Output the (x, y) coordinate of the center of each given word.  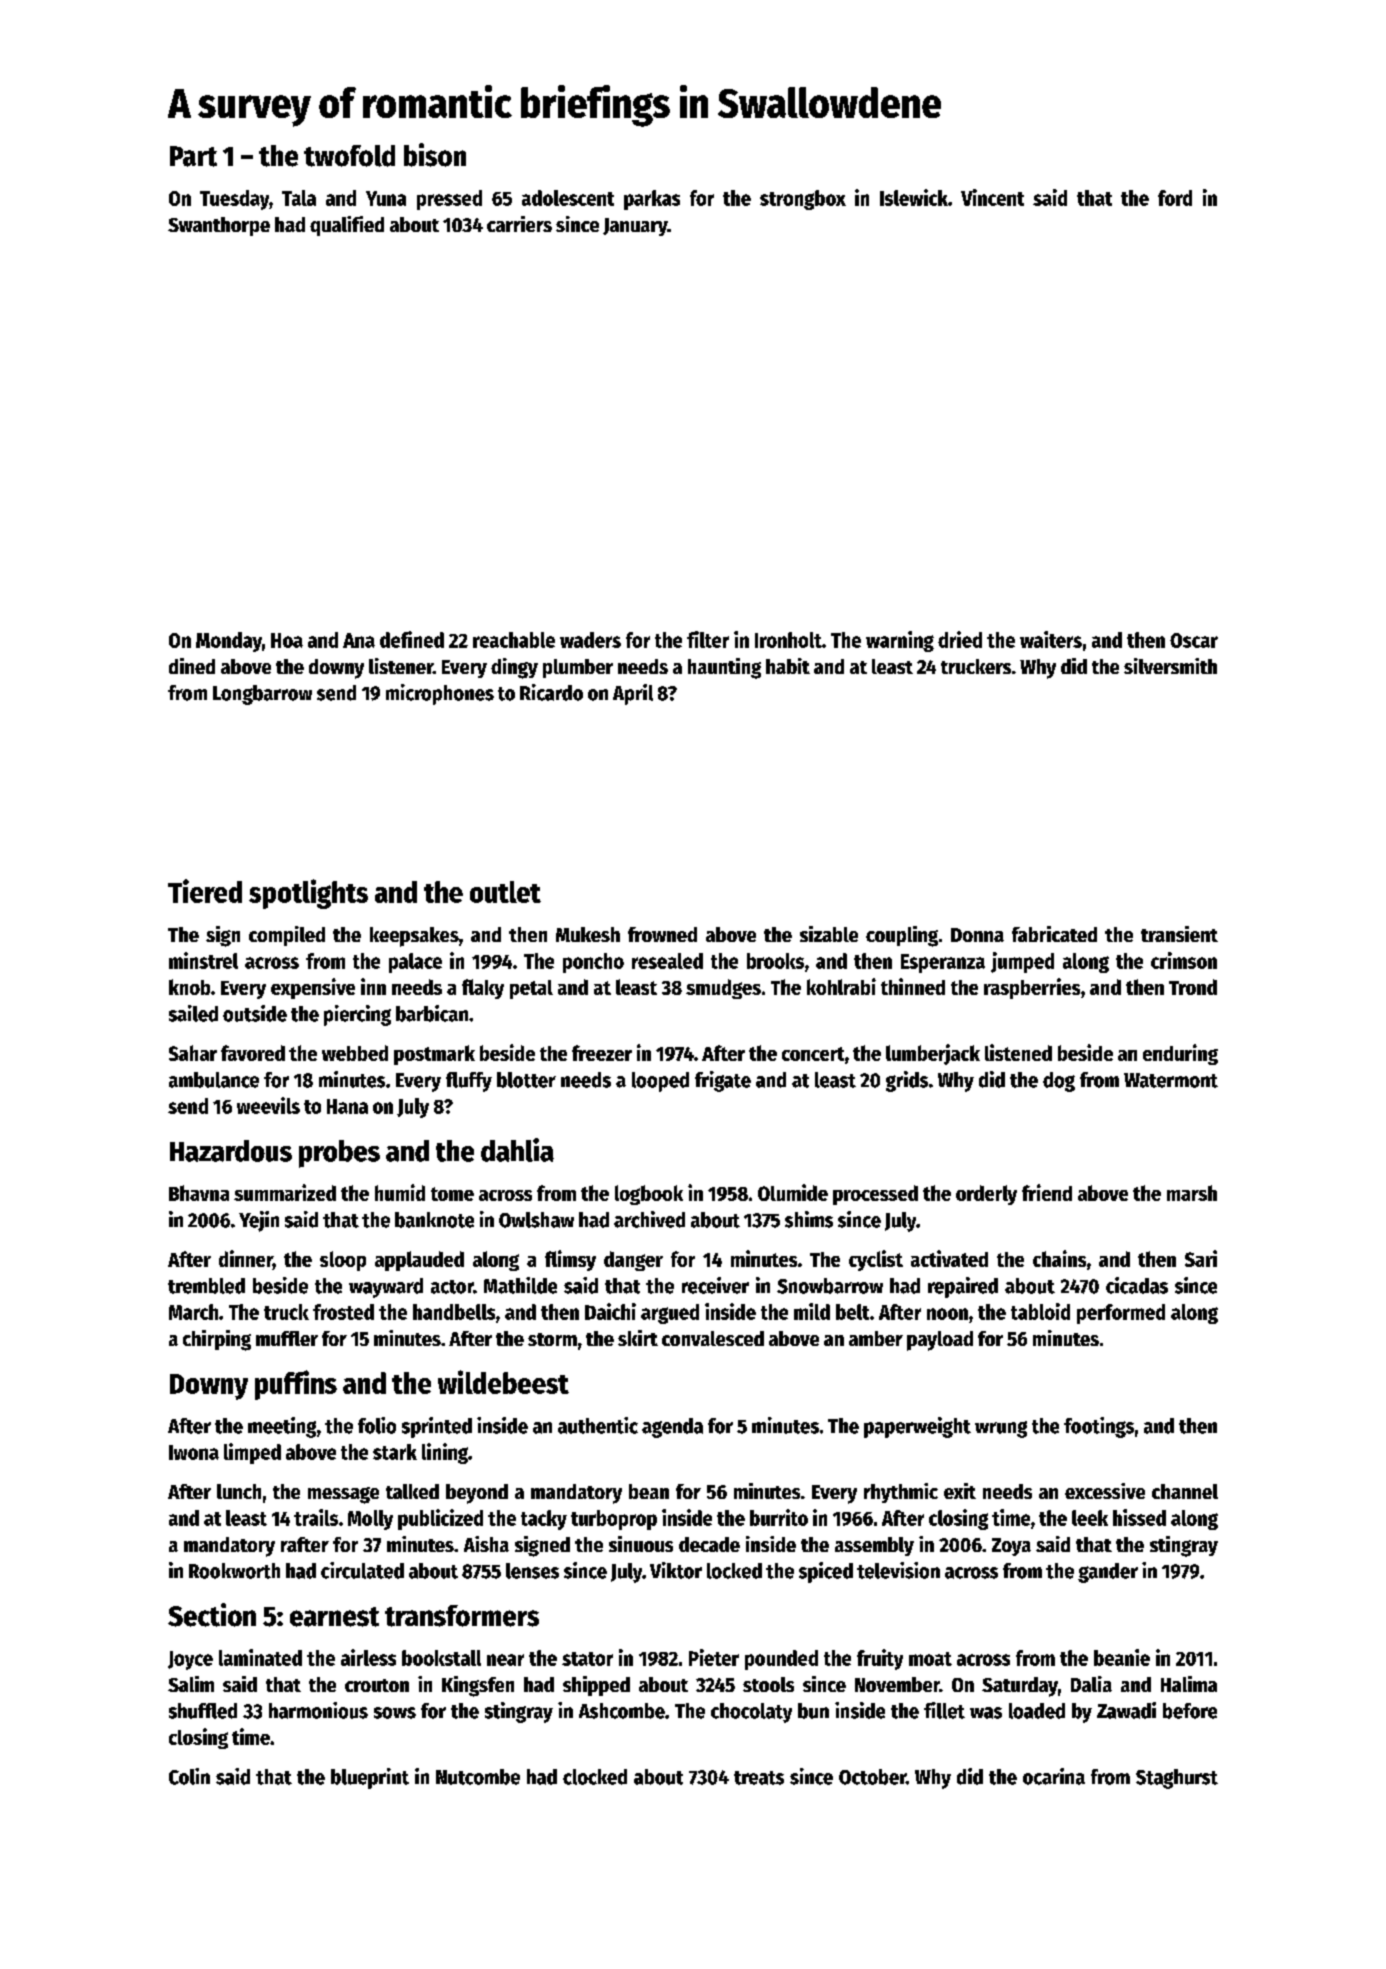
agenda (672, 1428)
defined (412, 639)
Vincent (992, 197)
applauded (419, 1261)
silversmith (1170, 666)
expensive (313, 988)
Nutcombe (478, 1777)
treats (759, 1778)
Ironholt (788, 640)
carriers (519, 224)
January (635, 227)
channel (1185, 1491)
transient (1179, 934)
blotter (526, 1080)
